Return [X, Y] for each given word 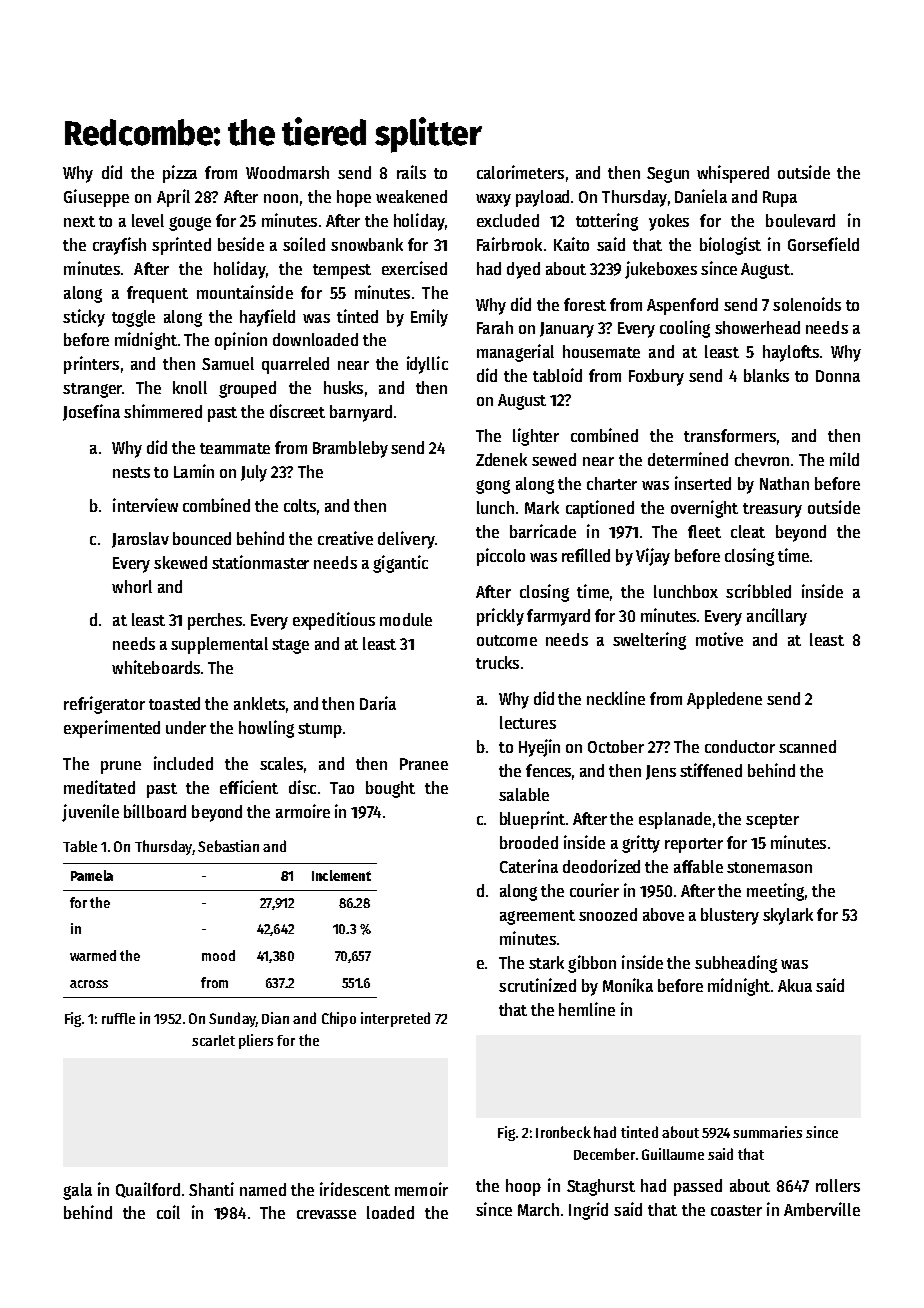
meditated [99, 787]
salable [524, 794]
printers [91, 365]
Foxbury [656, 377]
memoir [421, 1189]
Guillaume [673, 1154]
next [79, 221]
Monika [628, 985]
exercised [414, 268]
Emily [429, 318]
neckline [616, 698]
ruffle [118, 1018]
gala [77, 1191]
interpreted [395, 1019]
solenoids [807, 304]
